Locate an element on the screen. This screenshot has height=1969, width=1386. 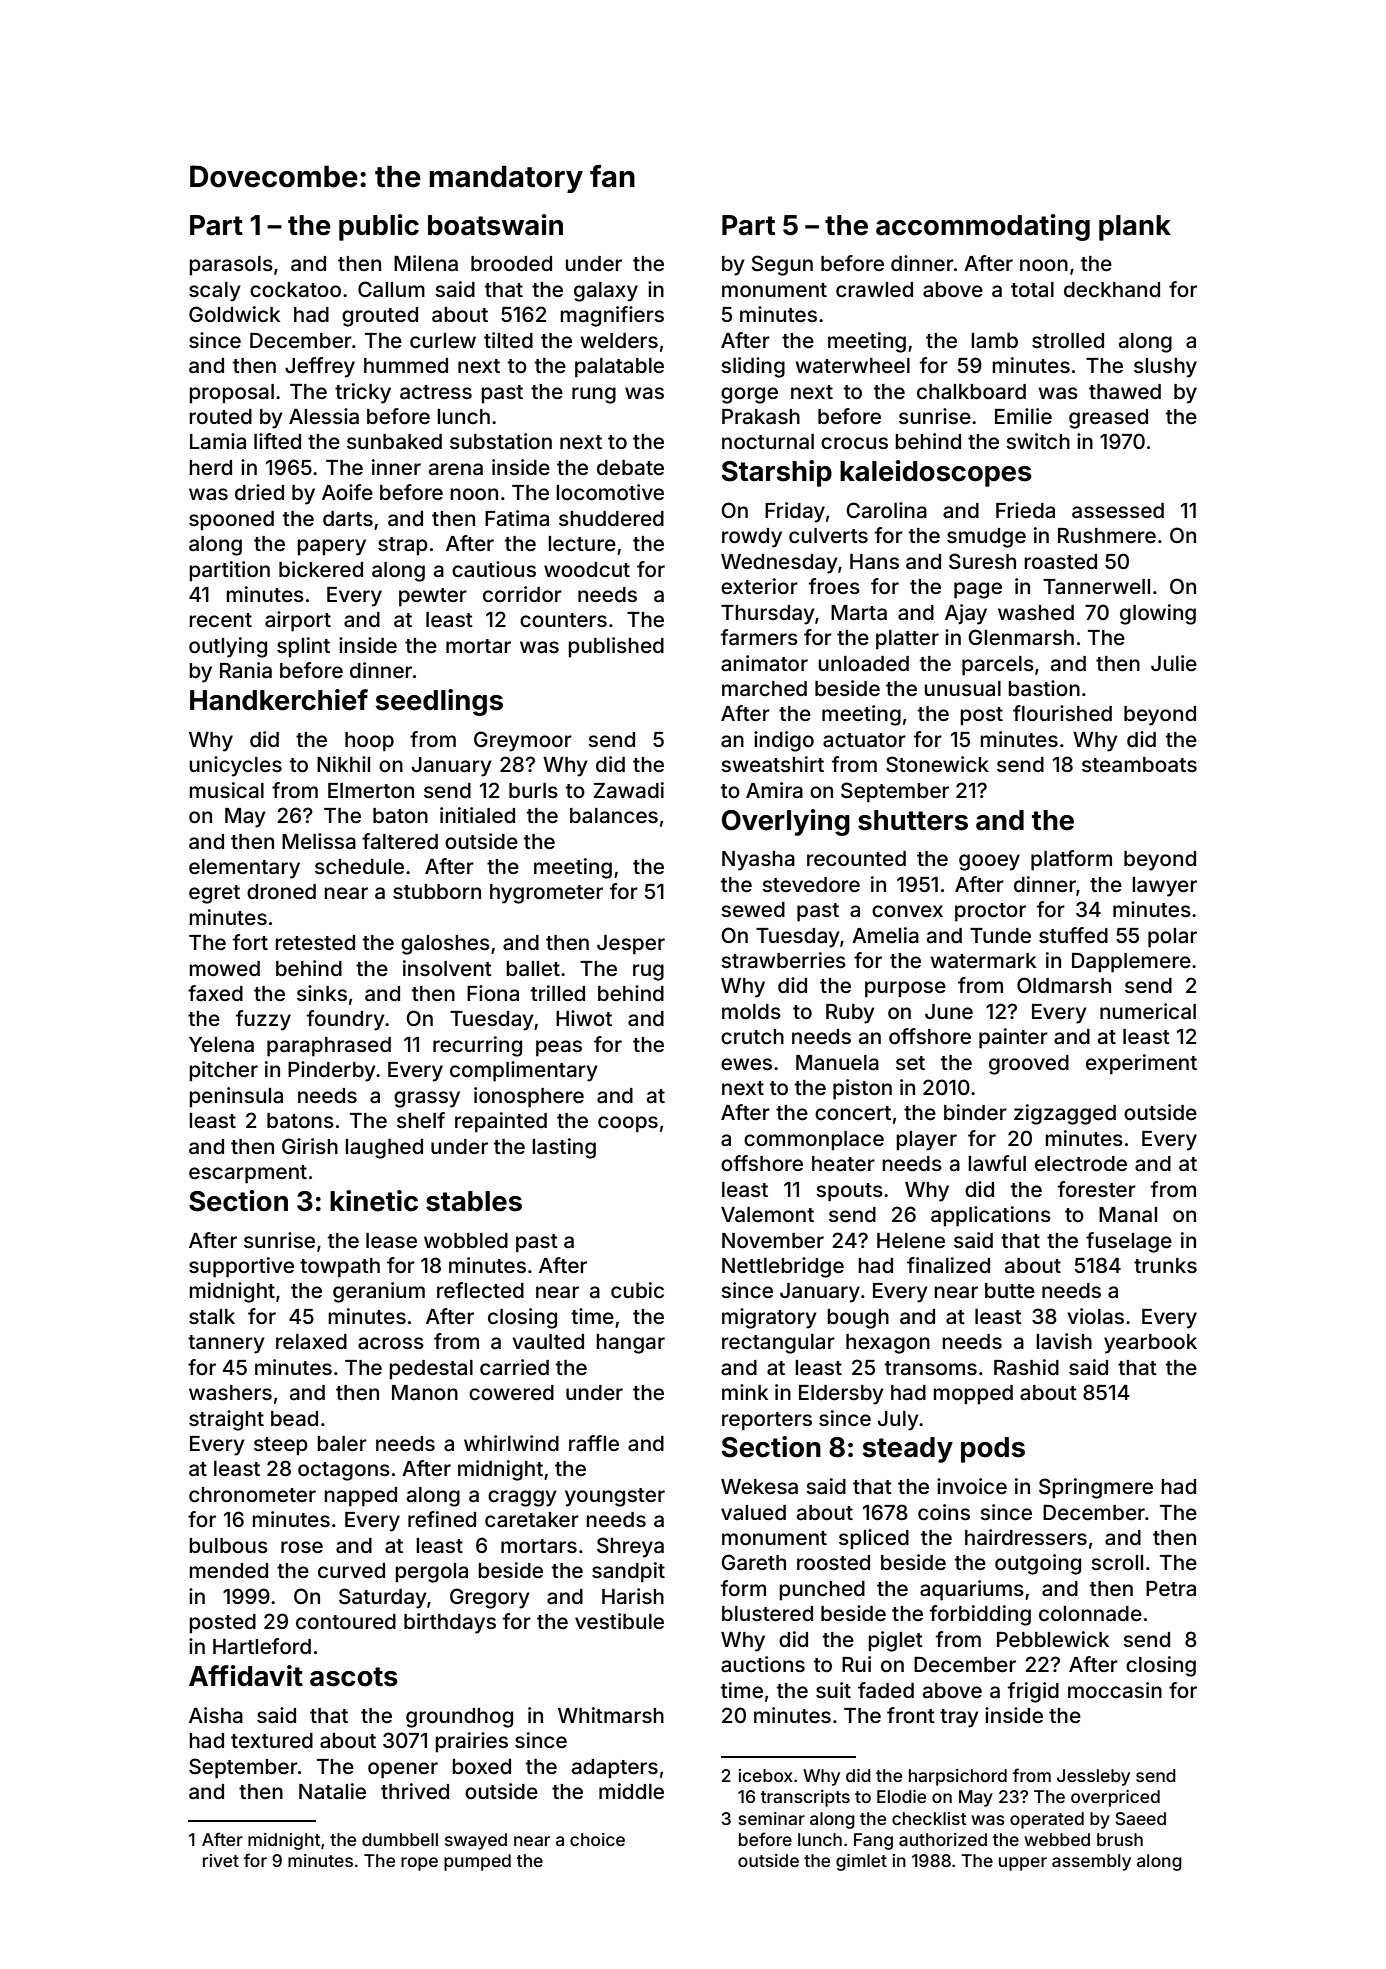
kaleidoscopes is located at coordinates (936, 473).
